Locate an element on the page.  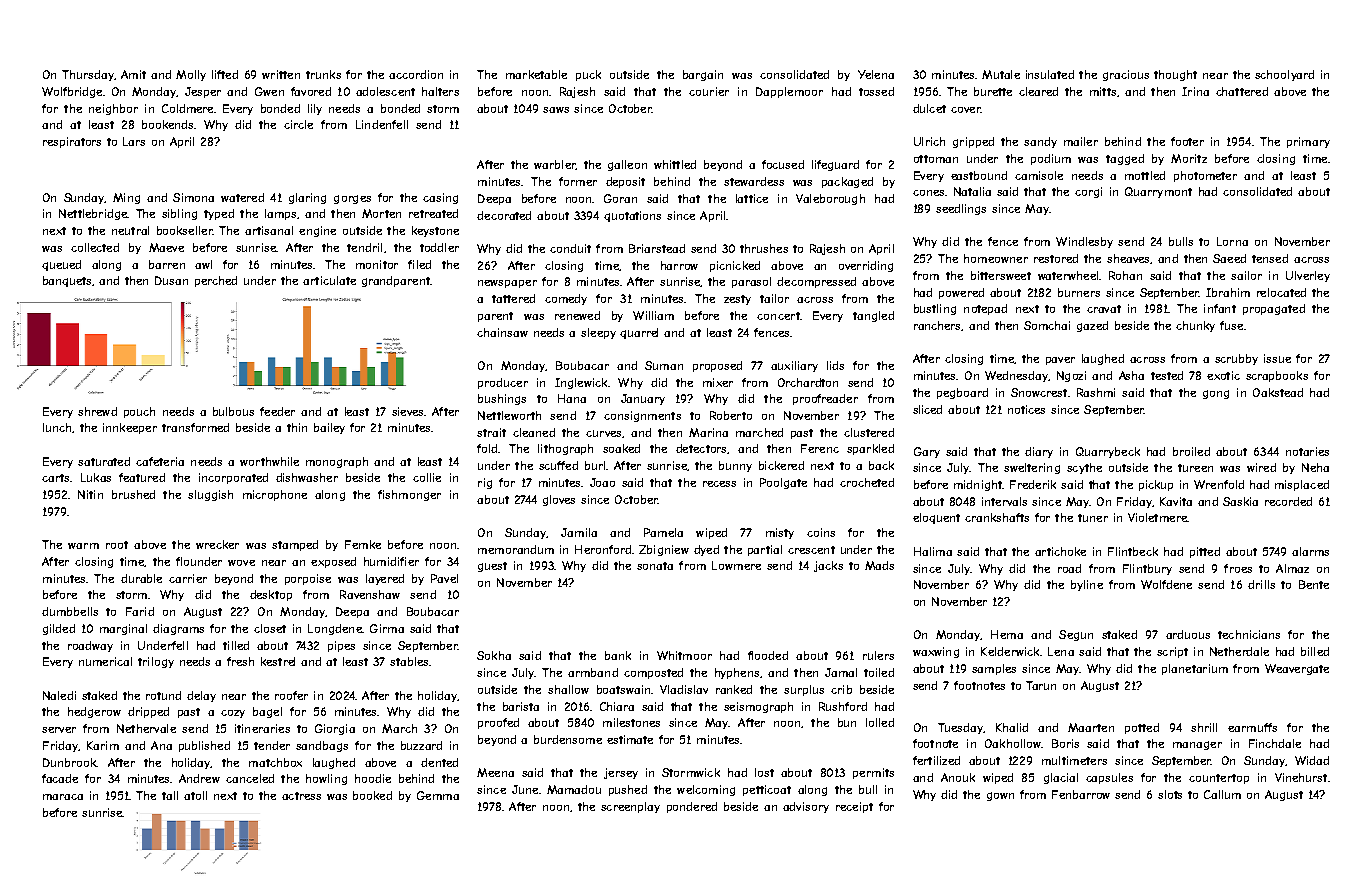
pushed is located at coordinates (628, 790).
